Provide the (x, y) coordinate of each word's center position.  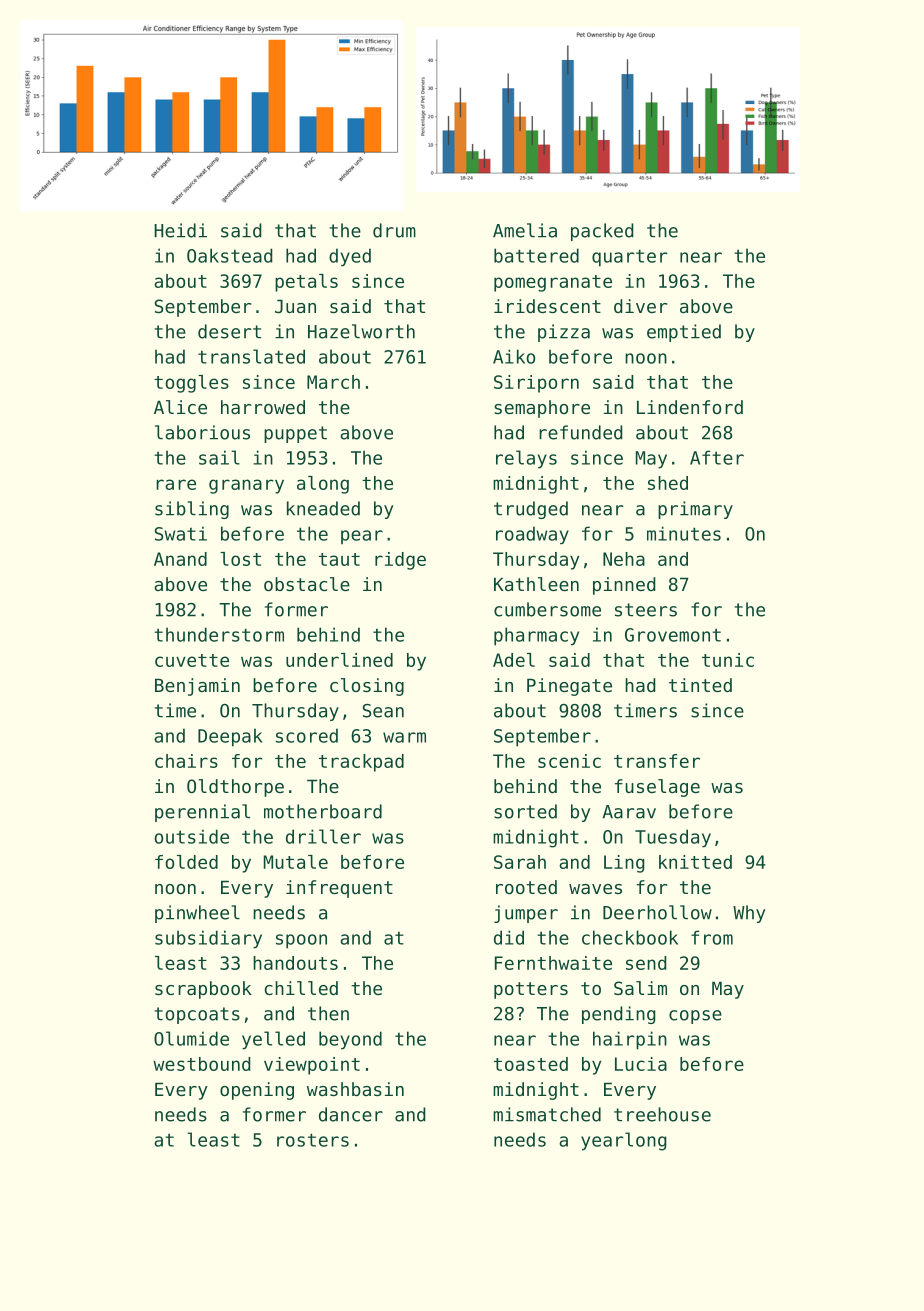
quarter (630, 258)
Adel (514, 660)
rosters (313, 1140)
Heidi (180, 230)
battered (536, 255)
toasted (531, 1064)
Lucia (641, 1064)
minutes (684, 533)
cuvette (192, 660)
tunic (728, 660)
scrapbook (203, 990)
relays (526, 459)
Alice (180, 407)
